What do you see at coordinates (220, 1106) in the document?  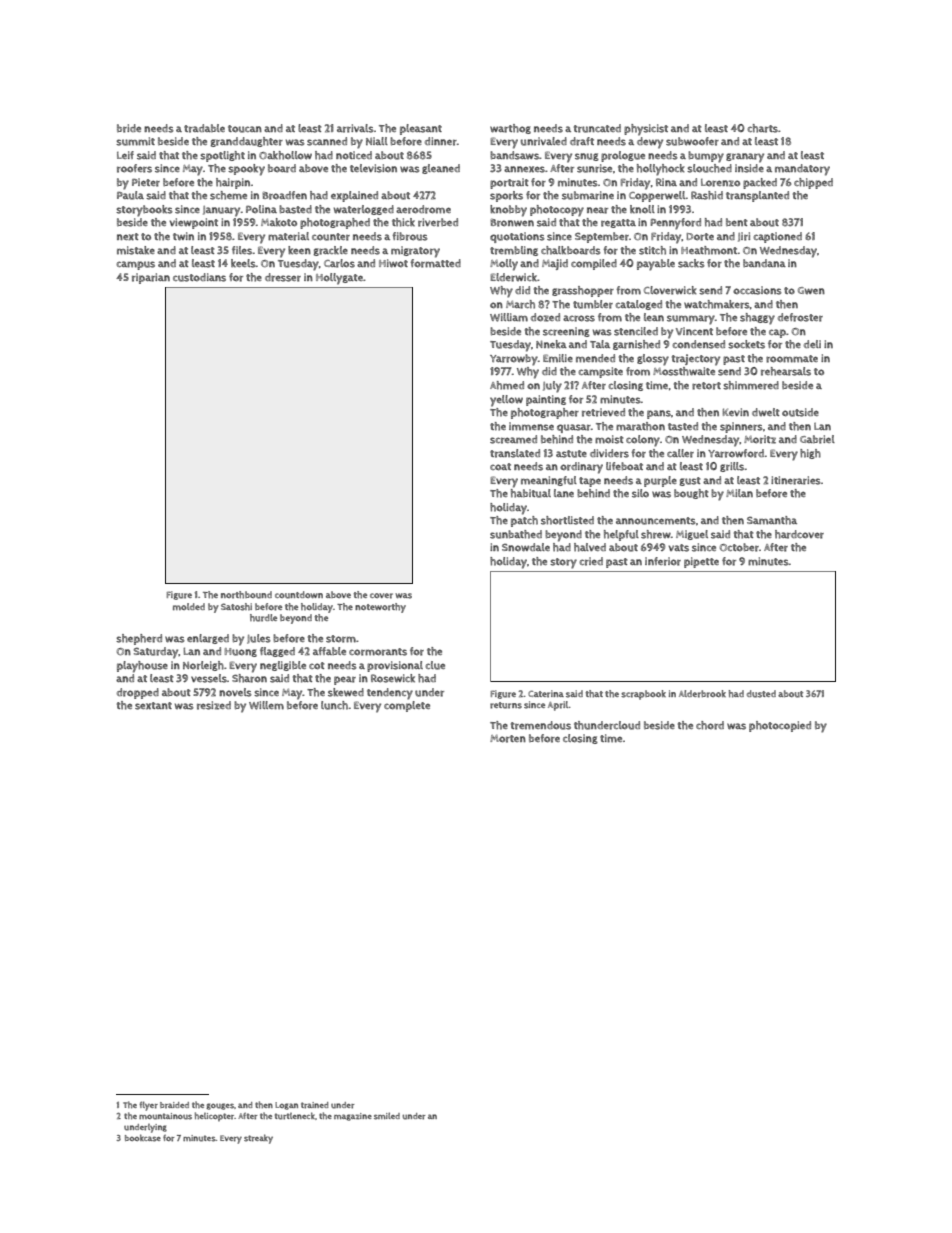 I see `gouges` at bounding box center [220, 1106].
